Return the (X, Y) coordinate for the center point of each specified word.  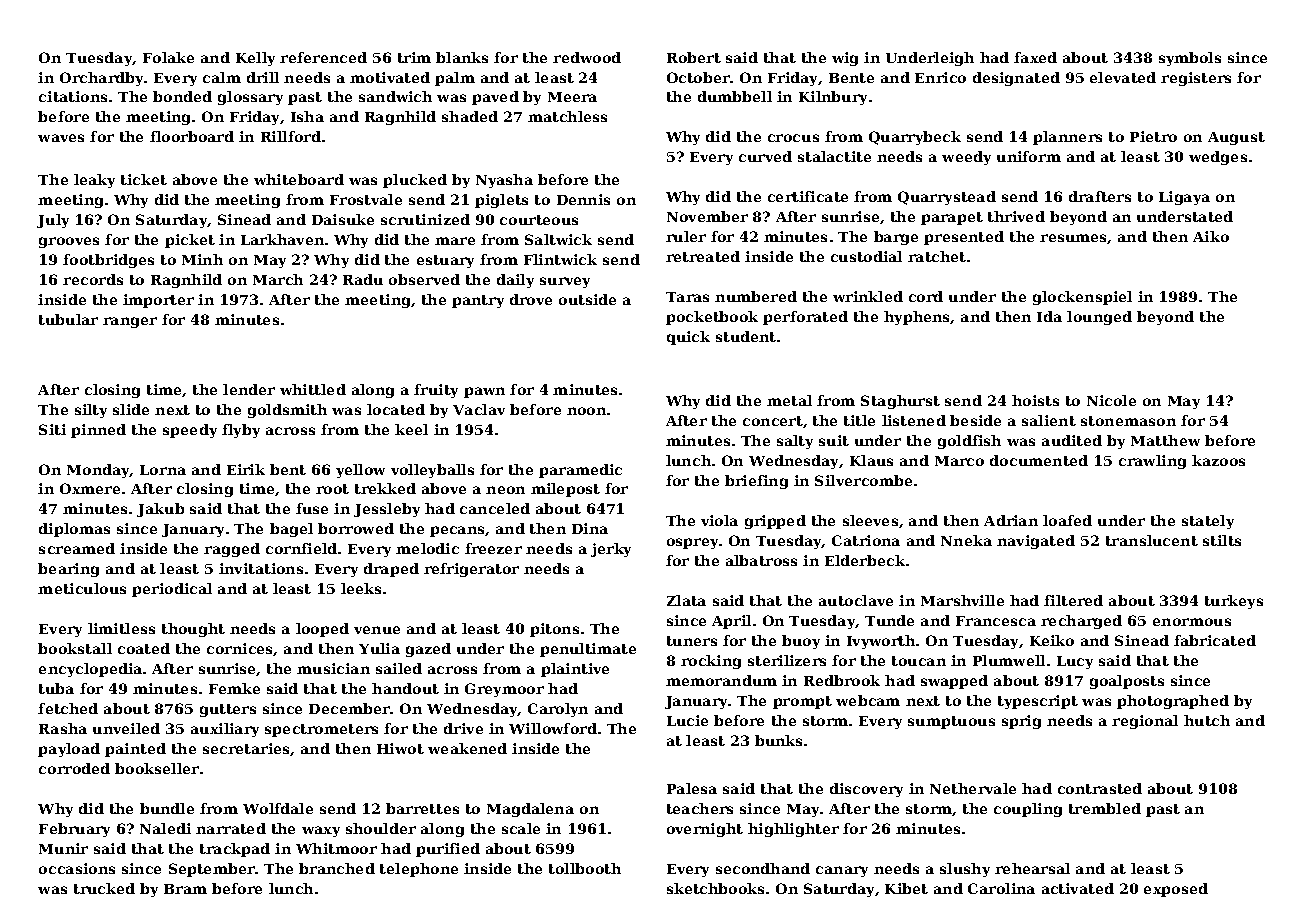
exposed (1176, 890)
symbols (1190, 59)
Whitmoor (336, 848)
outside (587, 299)
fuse (312, 508)
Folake (168, 57)
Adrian (1011, 520)
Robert (694, 57)
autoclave (856, 600)
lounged (1099, 318)
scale (521, 828)
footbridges (108, 261)
